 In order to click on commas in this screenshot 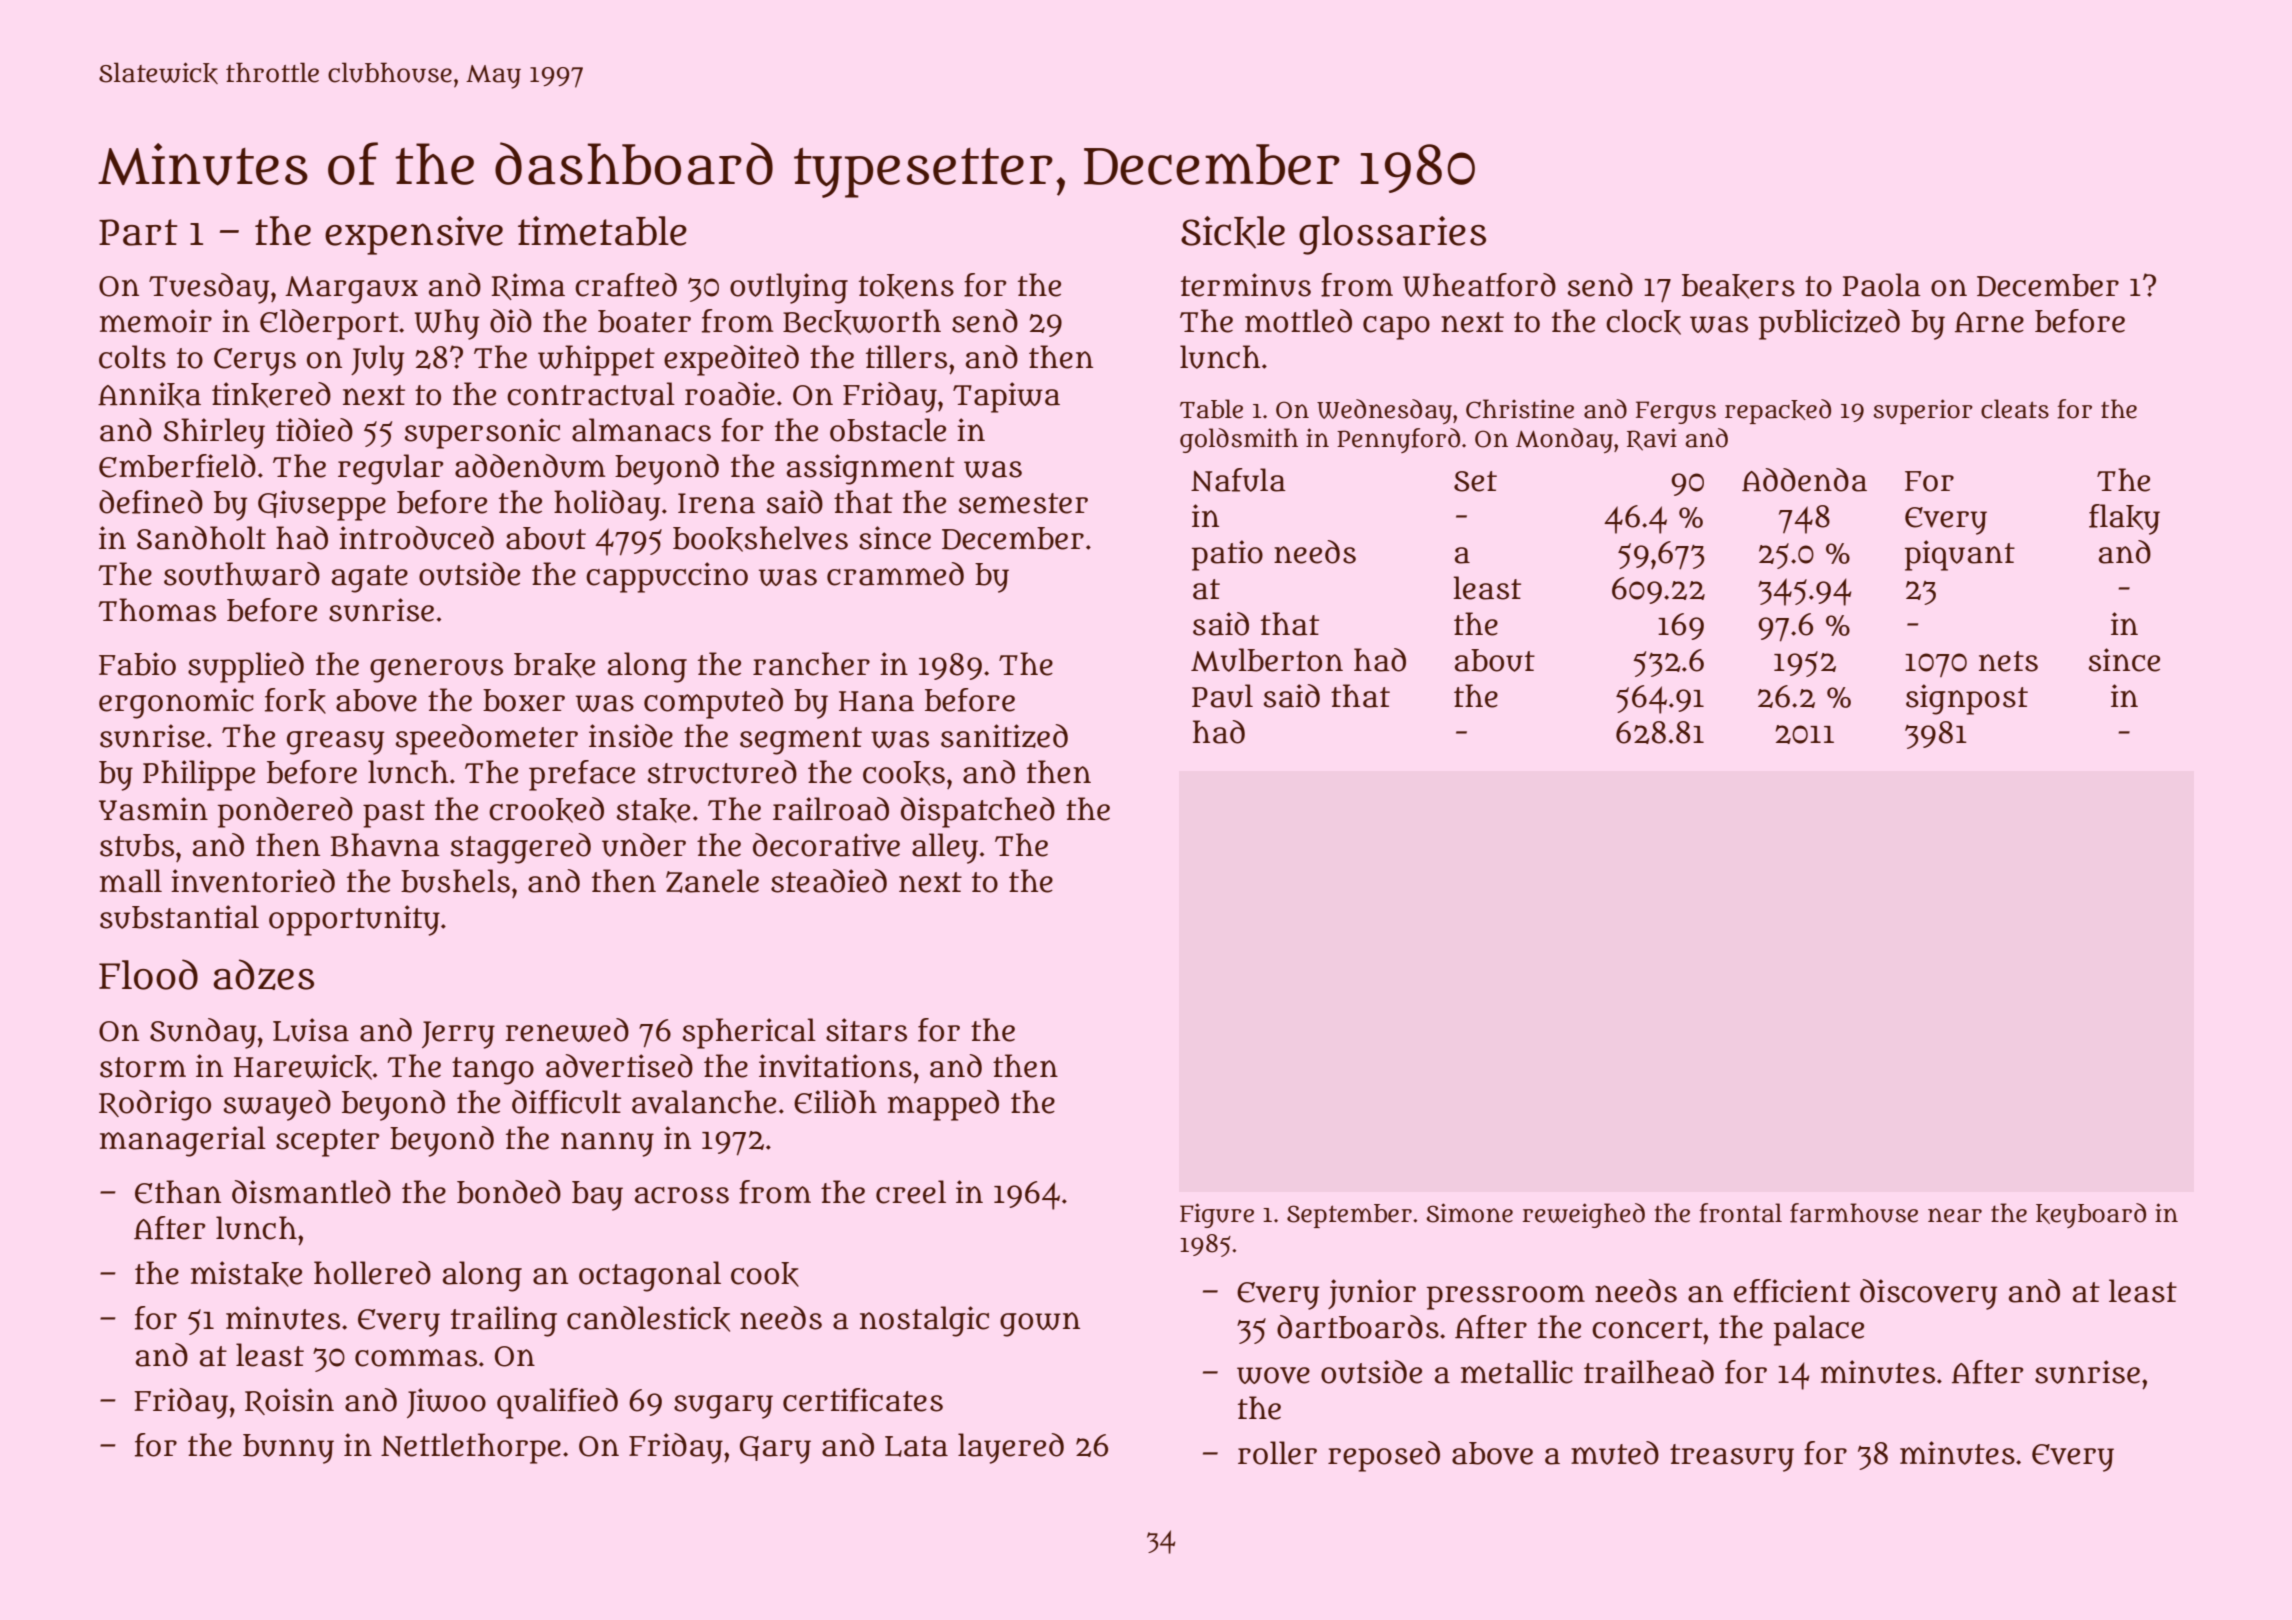, I will do `click(416, 1358)`.
